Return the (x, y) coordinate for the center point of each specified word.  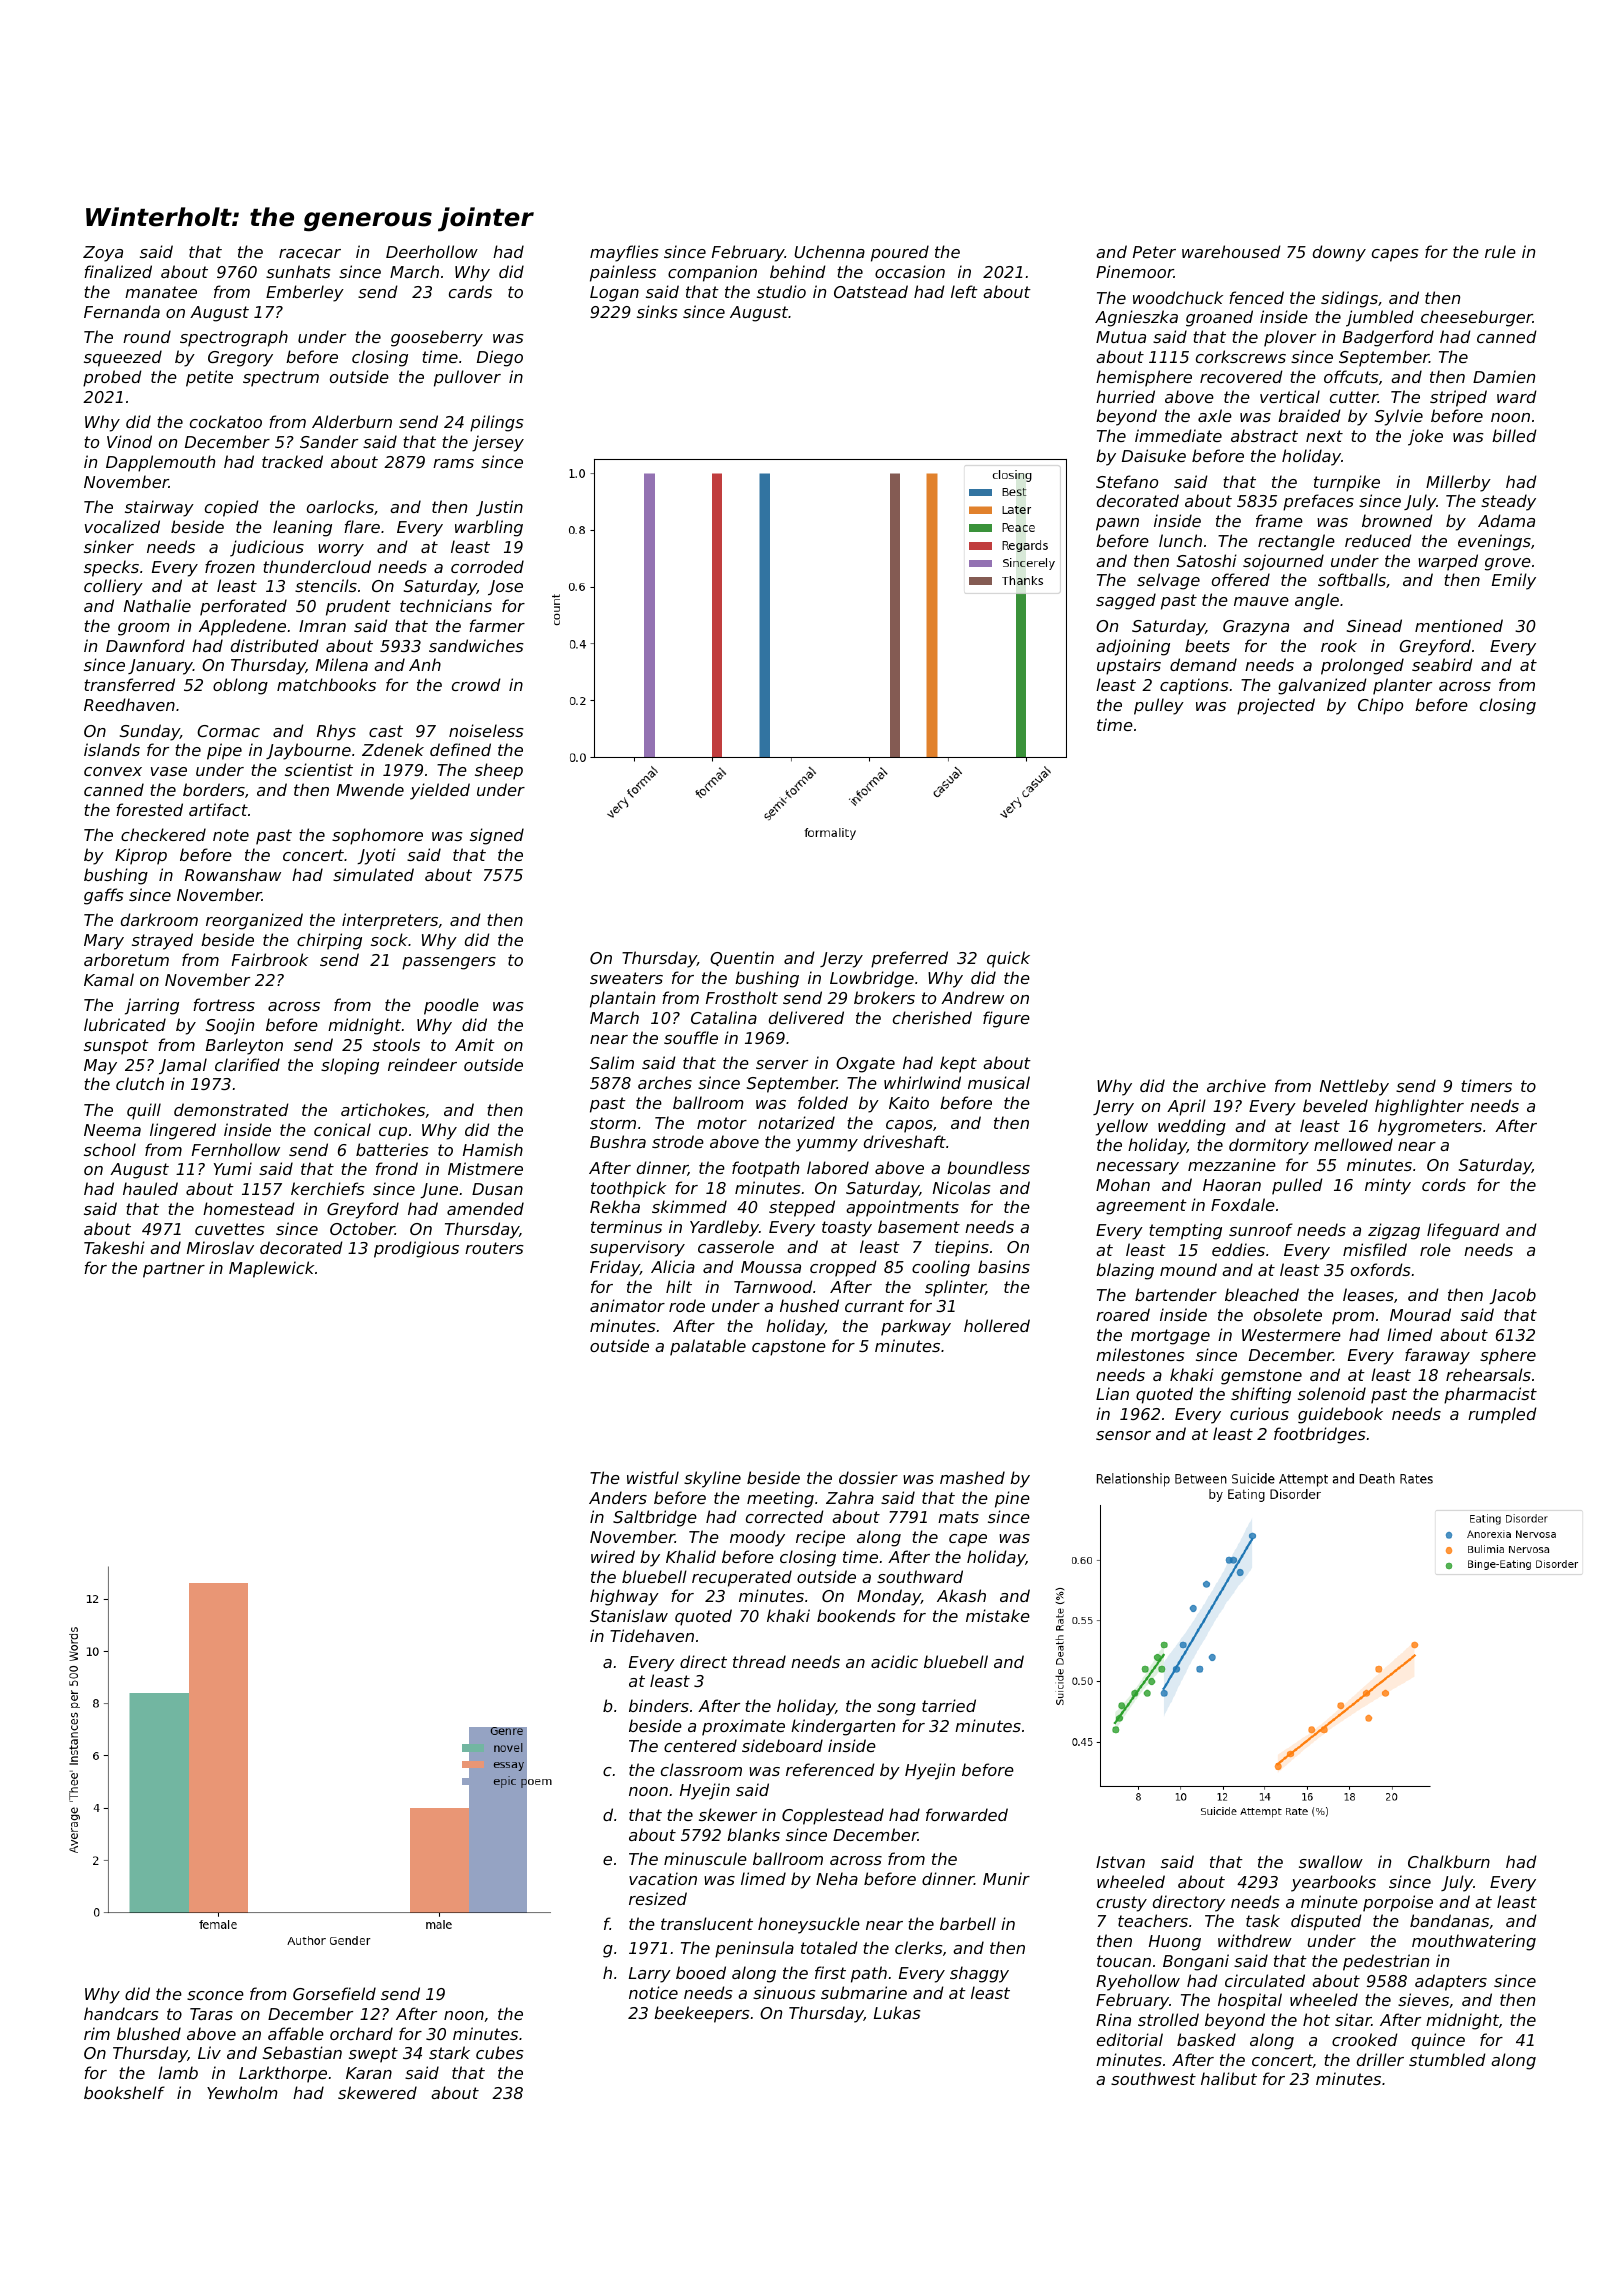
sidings (1349, 299)
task (1263, 1920)
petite (209, 378)
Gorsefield (334, 1993)
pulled (1297, 1186)
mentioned (1459, 625)
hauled (150, 1188)
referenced (830, 1769)
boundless (988, 1167)
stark (449, 2052)
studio (781, 291)
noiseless (486, 730)
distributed (275, 645)
